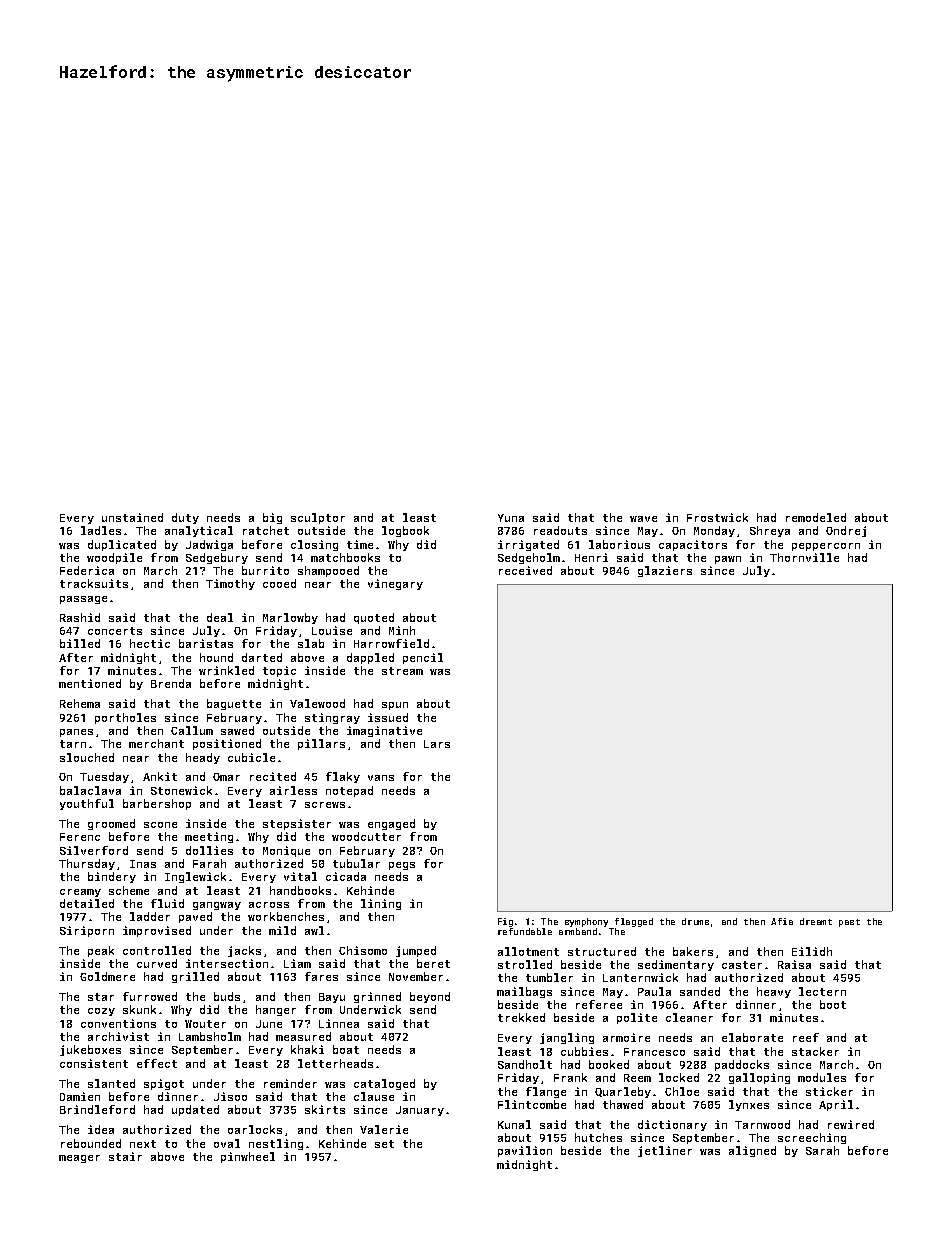  I want to click on spun, so click(395, 706).
